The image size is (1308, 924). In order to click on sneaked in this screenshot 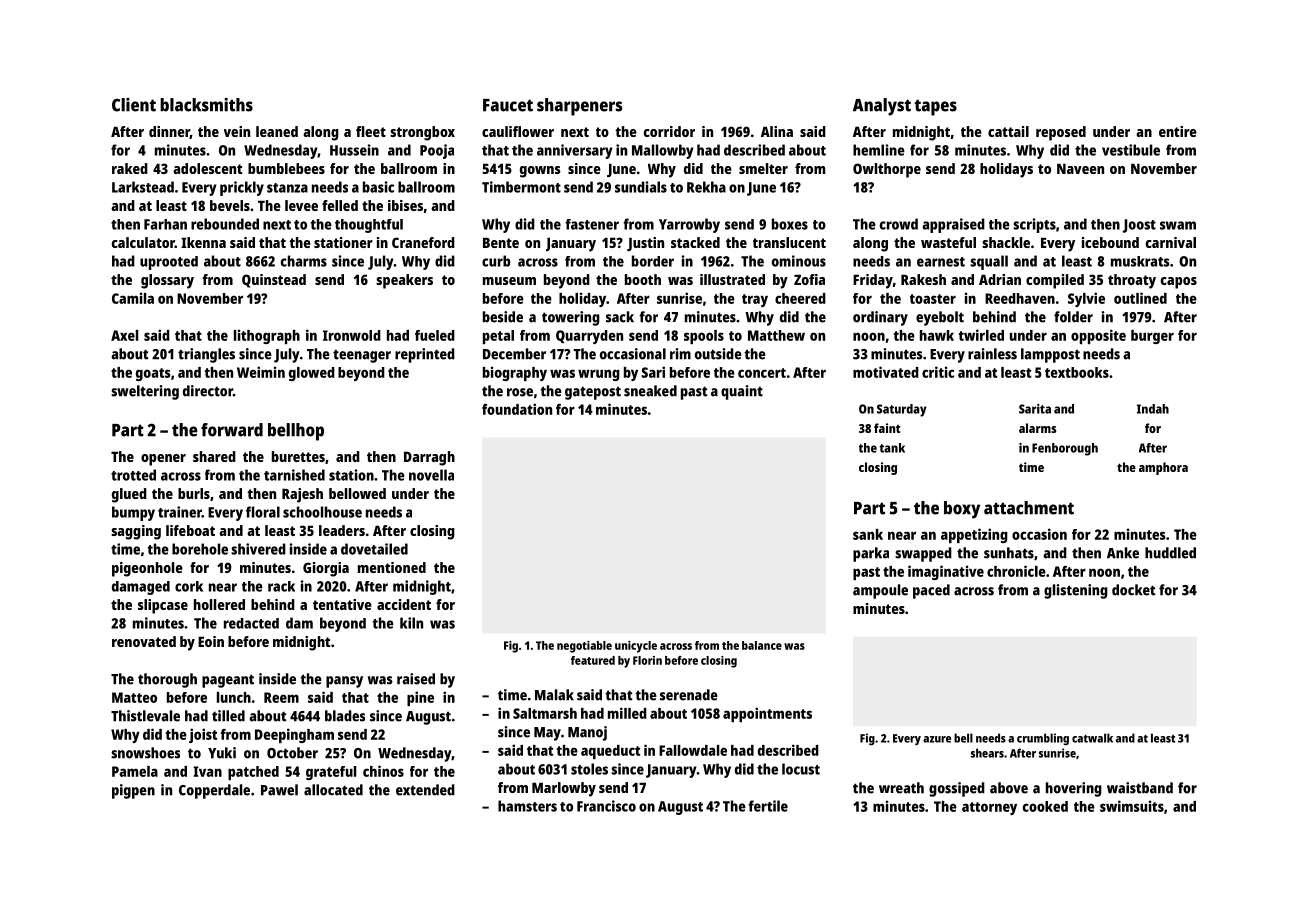, I will do `click(650, 391)`.
